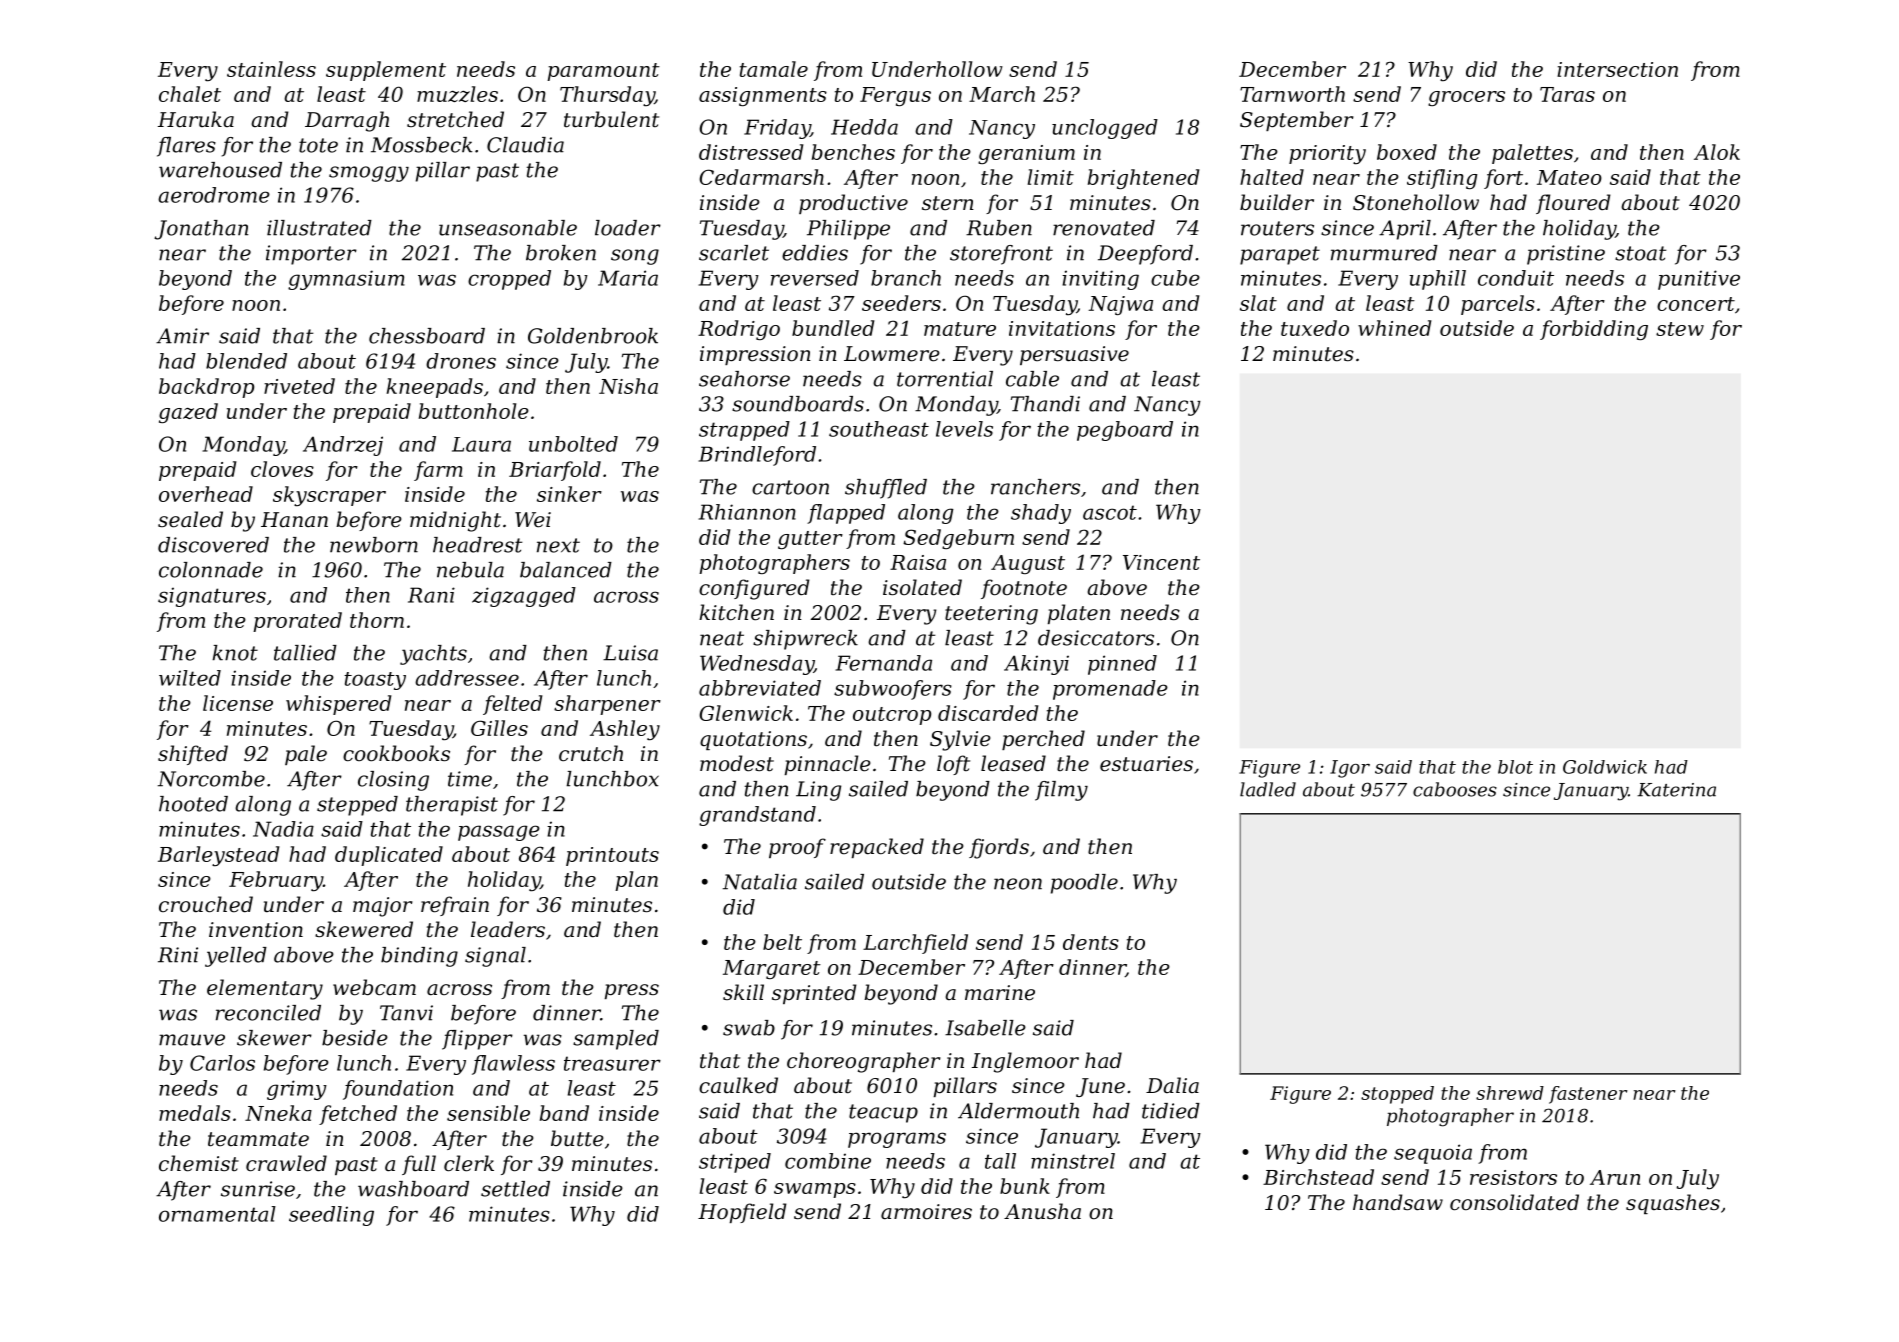 This page has width=1899, height=1342. I want to click on Fernanda, so click(883, 663).
